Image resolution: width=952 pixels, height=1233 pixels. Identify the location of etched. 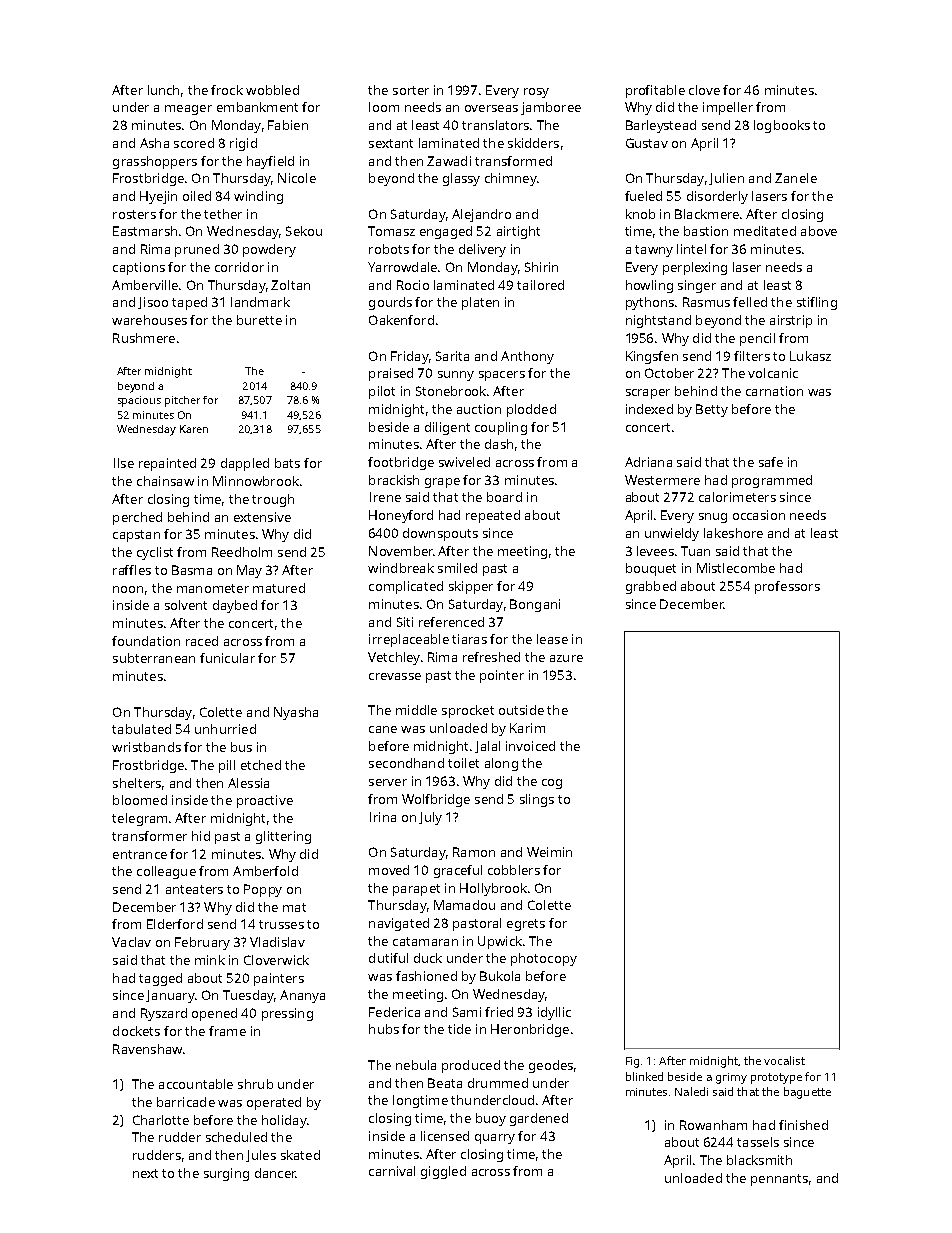
(261, 765).
